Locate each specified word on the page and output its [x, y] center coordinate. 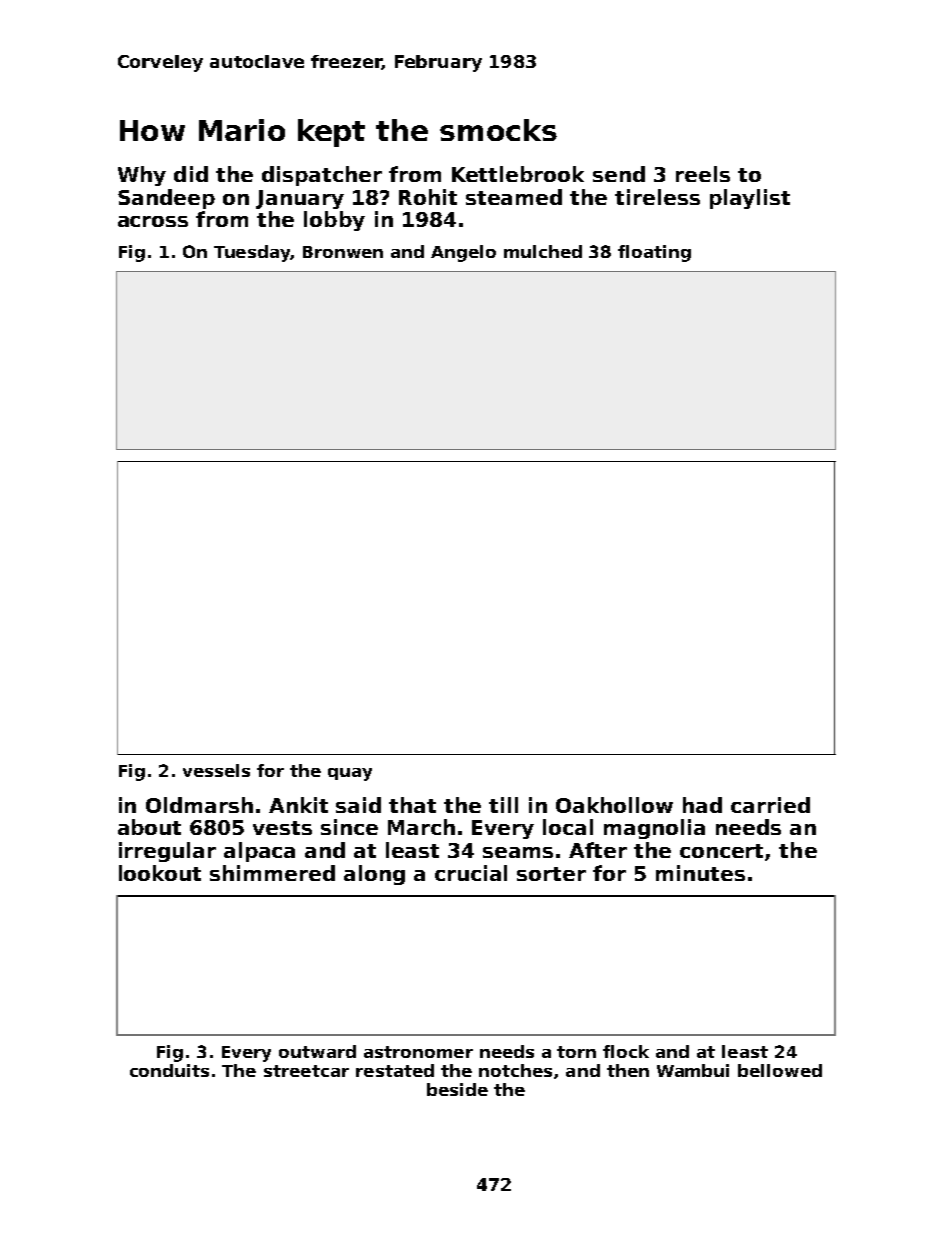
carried [770, 805]
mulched [543, 251]
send [619, 174]
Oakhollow [614, 805]
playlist [750, 199]
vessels [216, 770]
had [702, 805]
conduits [169, 1070]
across [153, 221]
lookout [160, 873]
